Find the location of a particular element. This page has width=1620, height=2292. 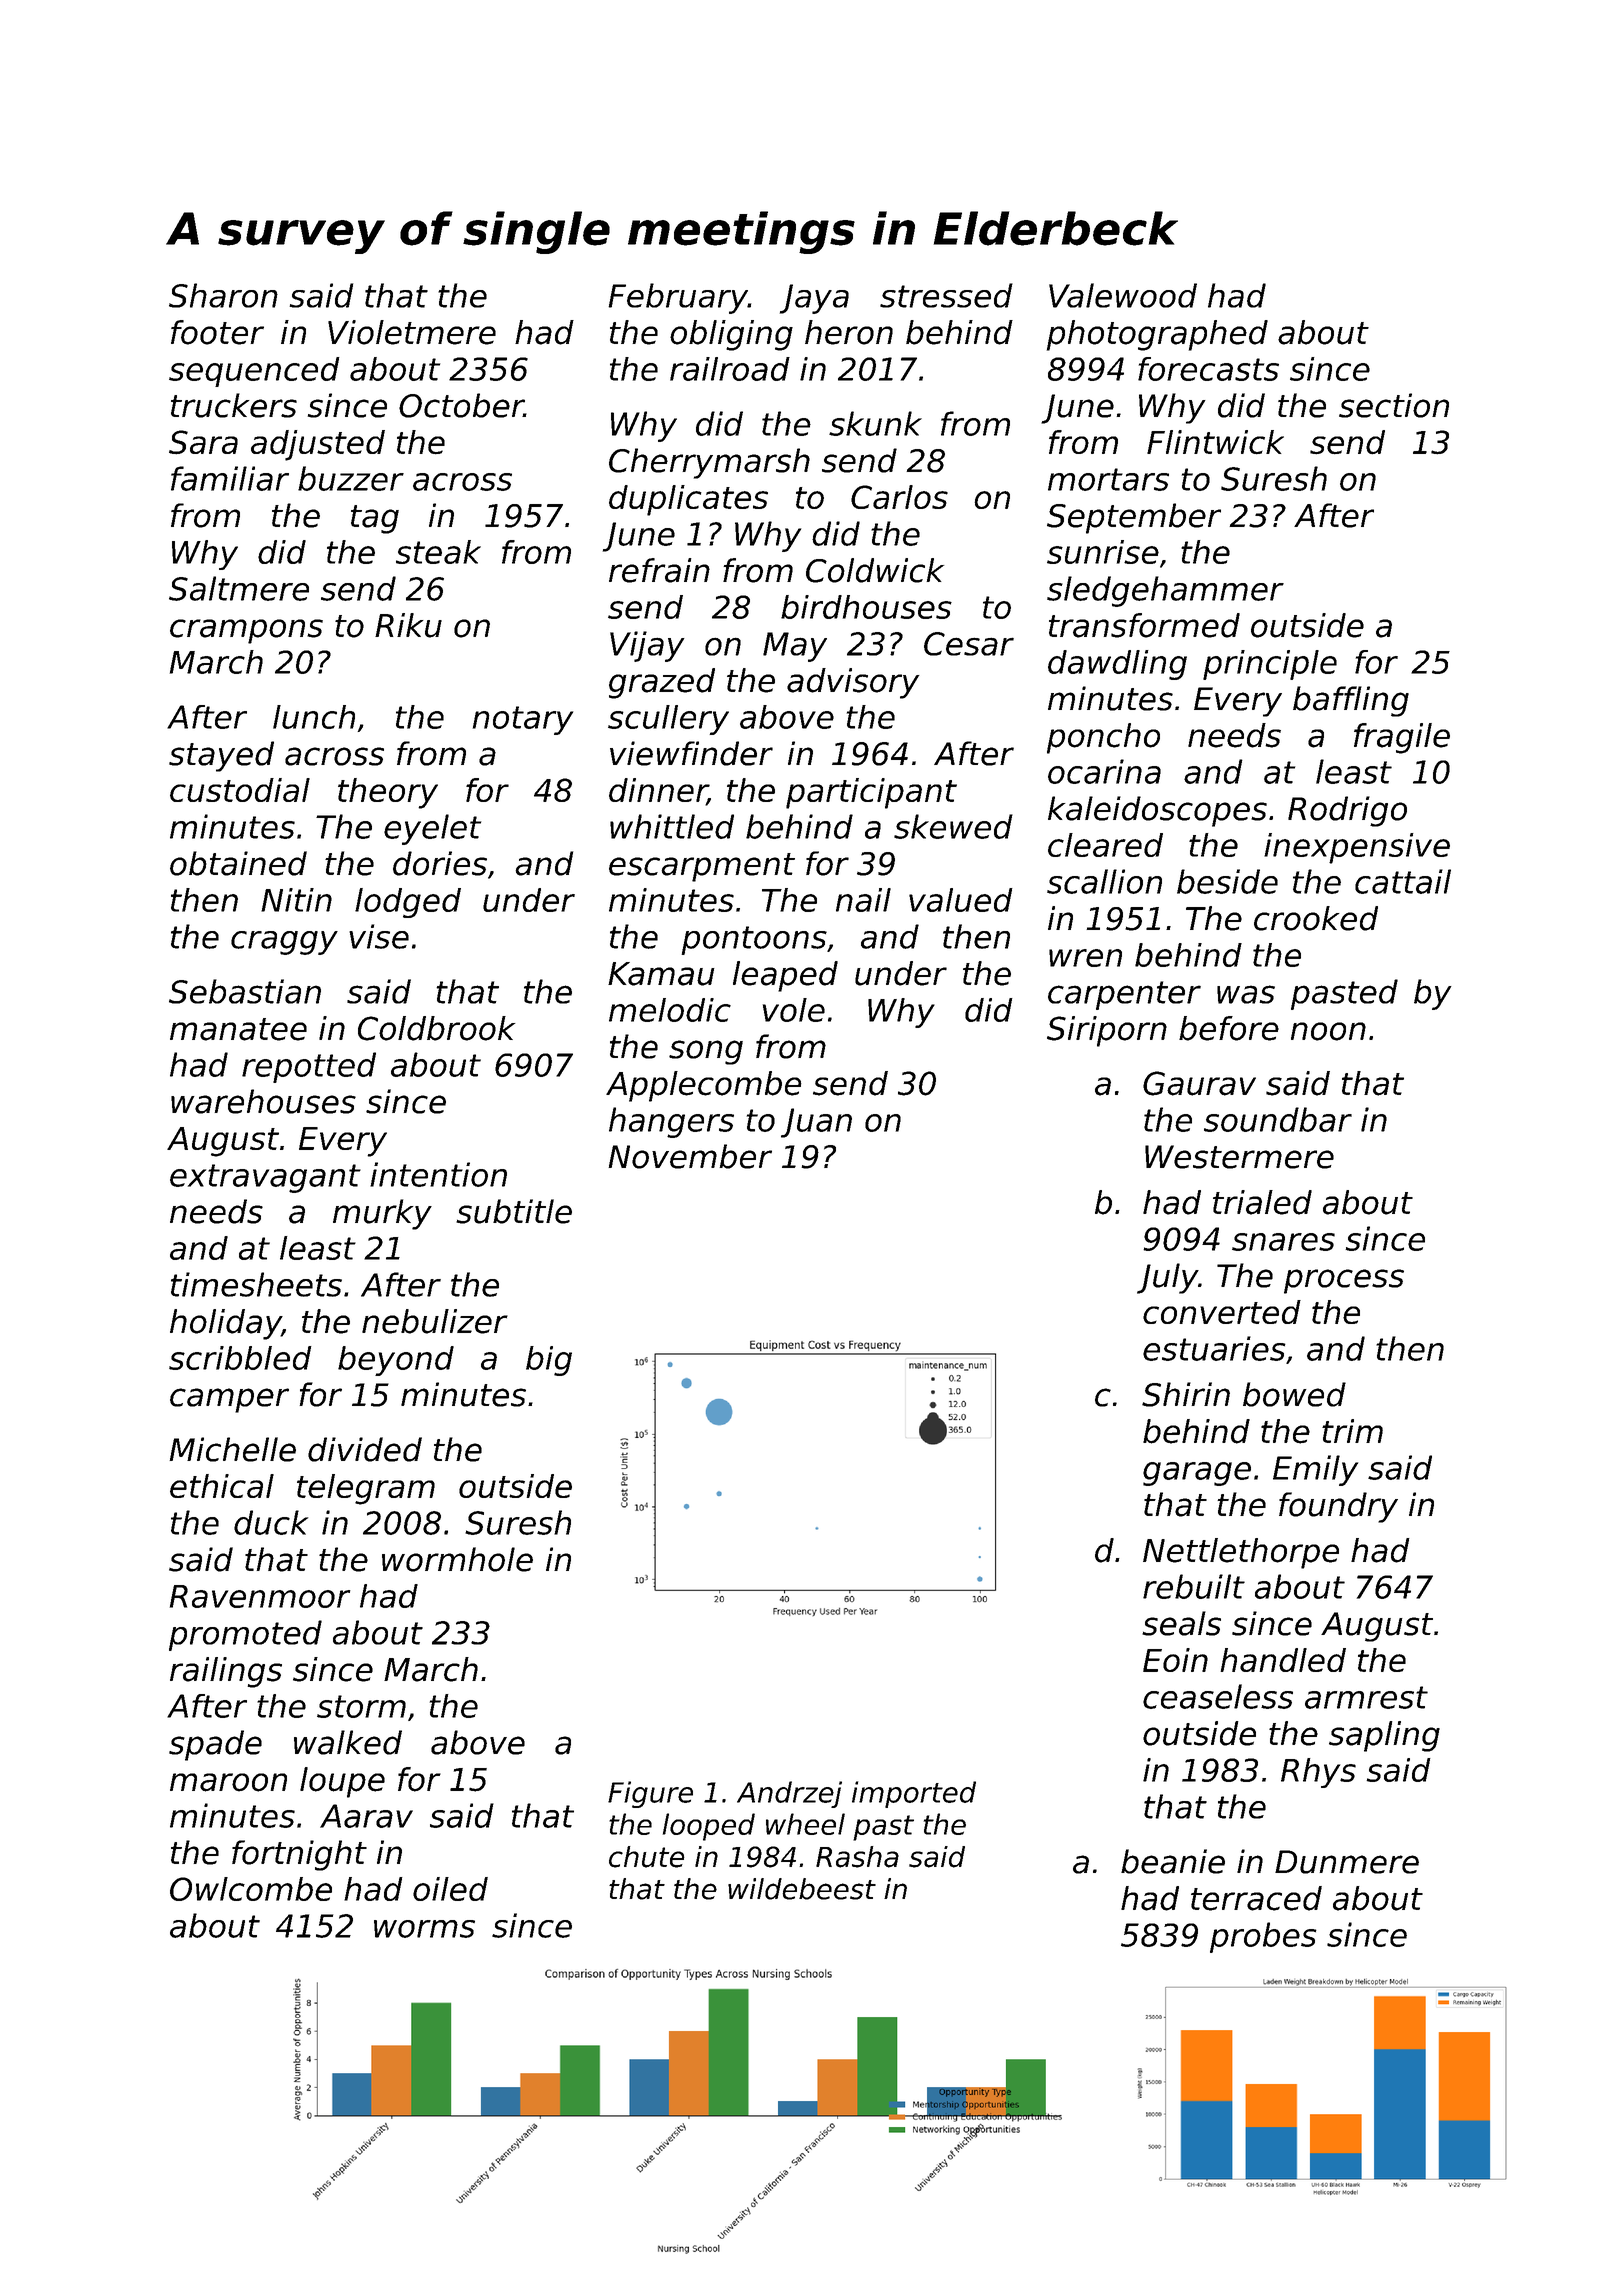

beyond is located at coordinates (396, 1361).
